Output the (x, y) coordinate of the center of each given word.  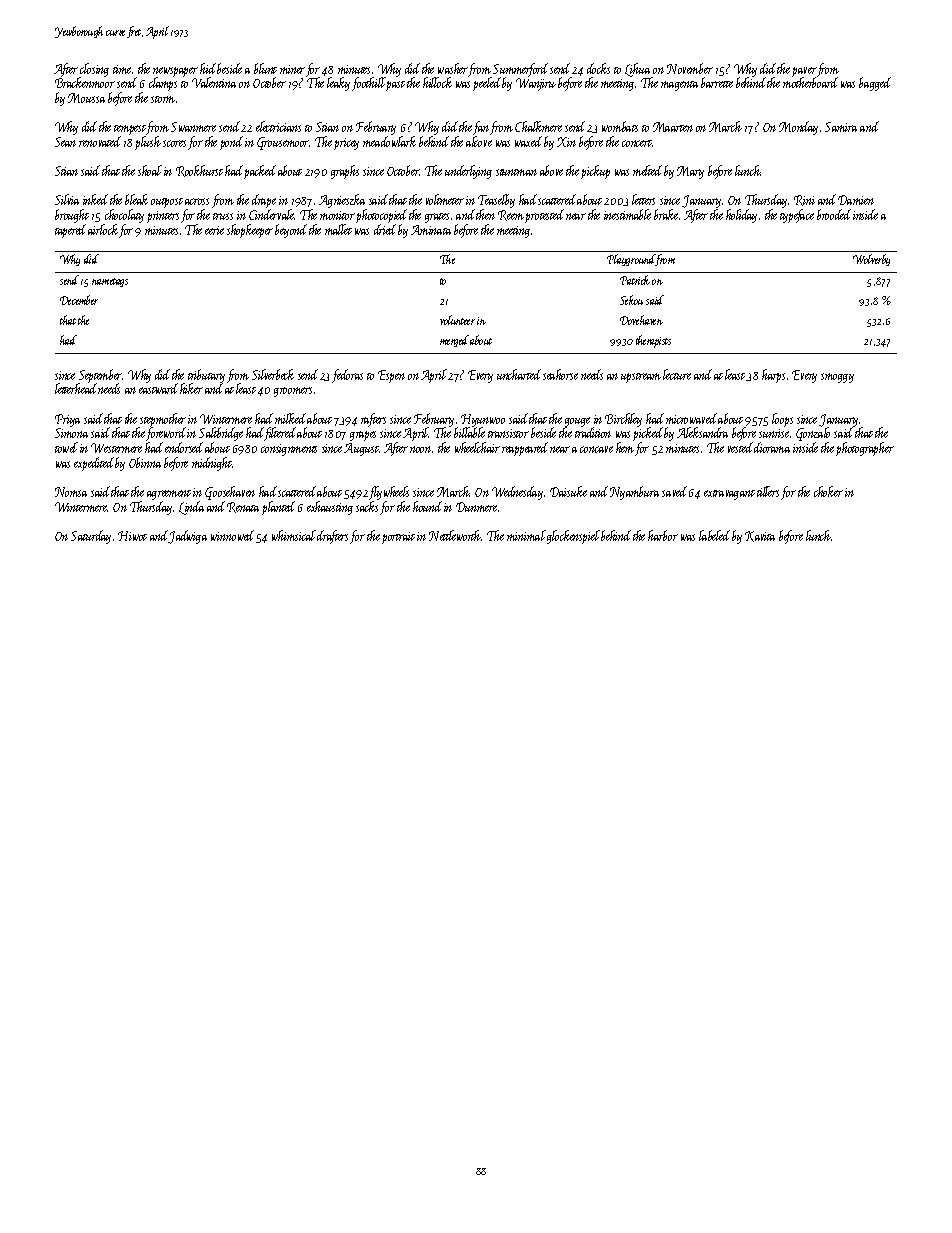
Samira (841, 127)
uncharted (519, 374)
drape (264, 201)
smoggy (837, 378)
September (100, 376)
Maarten (673, 127)
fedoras (347, 376)
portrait (398, 538)
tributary (206, 376)
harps (773, 376)
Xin (566, 142)
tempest (130, 130)
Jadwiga (188, 537)
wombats (620, 126)
